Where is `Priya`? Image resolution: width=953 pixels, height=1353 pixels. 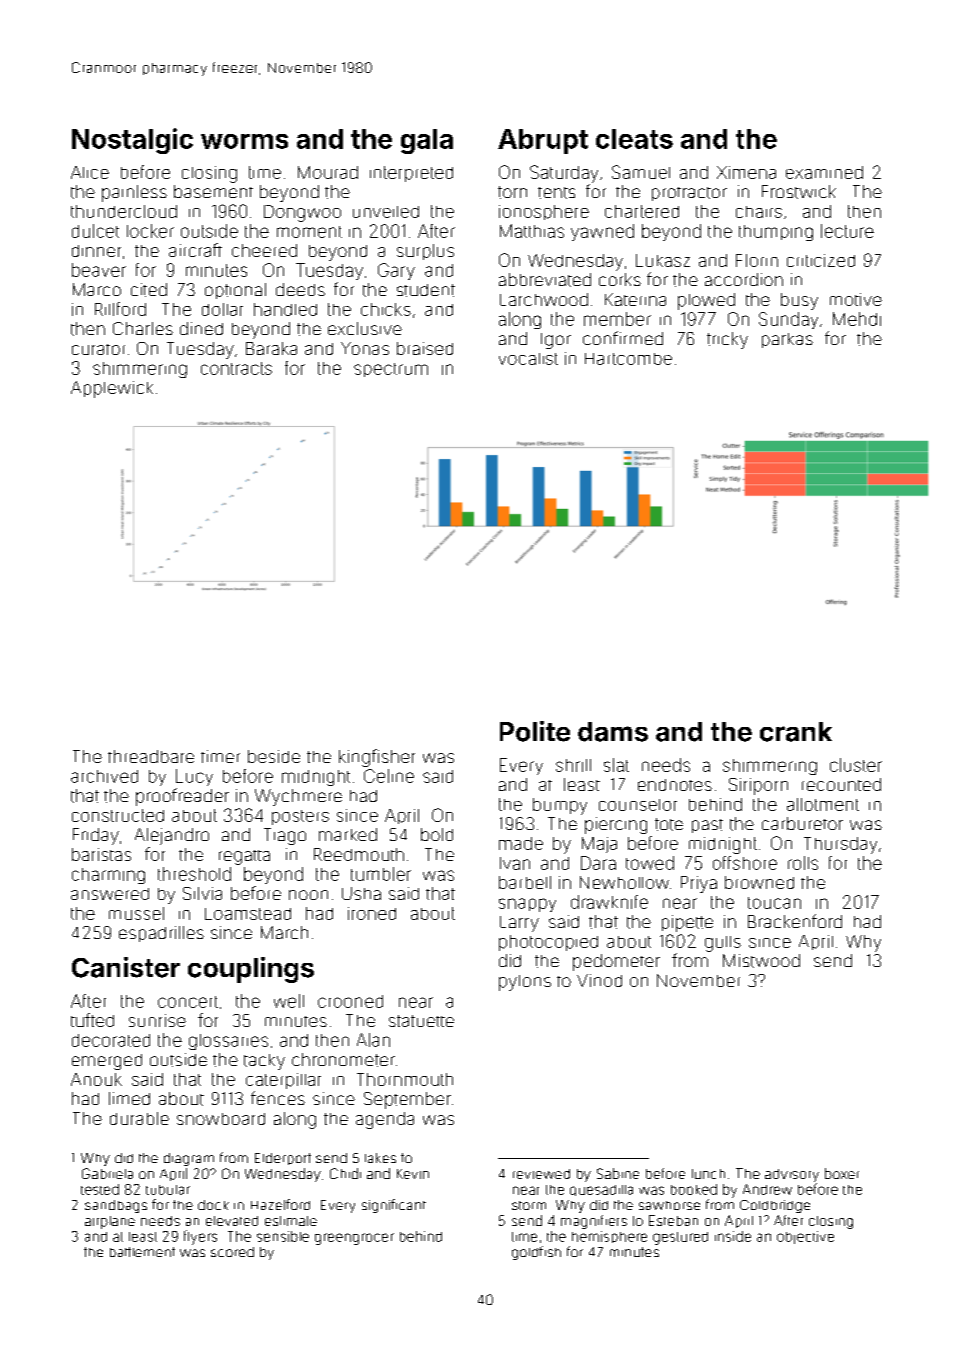
Priya is located at coordinates (699, 884).
